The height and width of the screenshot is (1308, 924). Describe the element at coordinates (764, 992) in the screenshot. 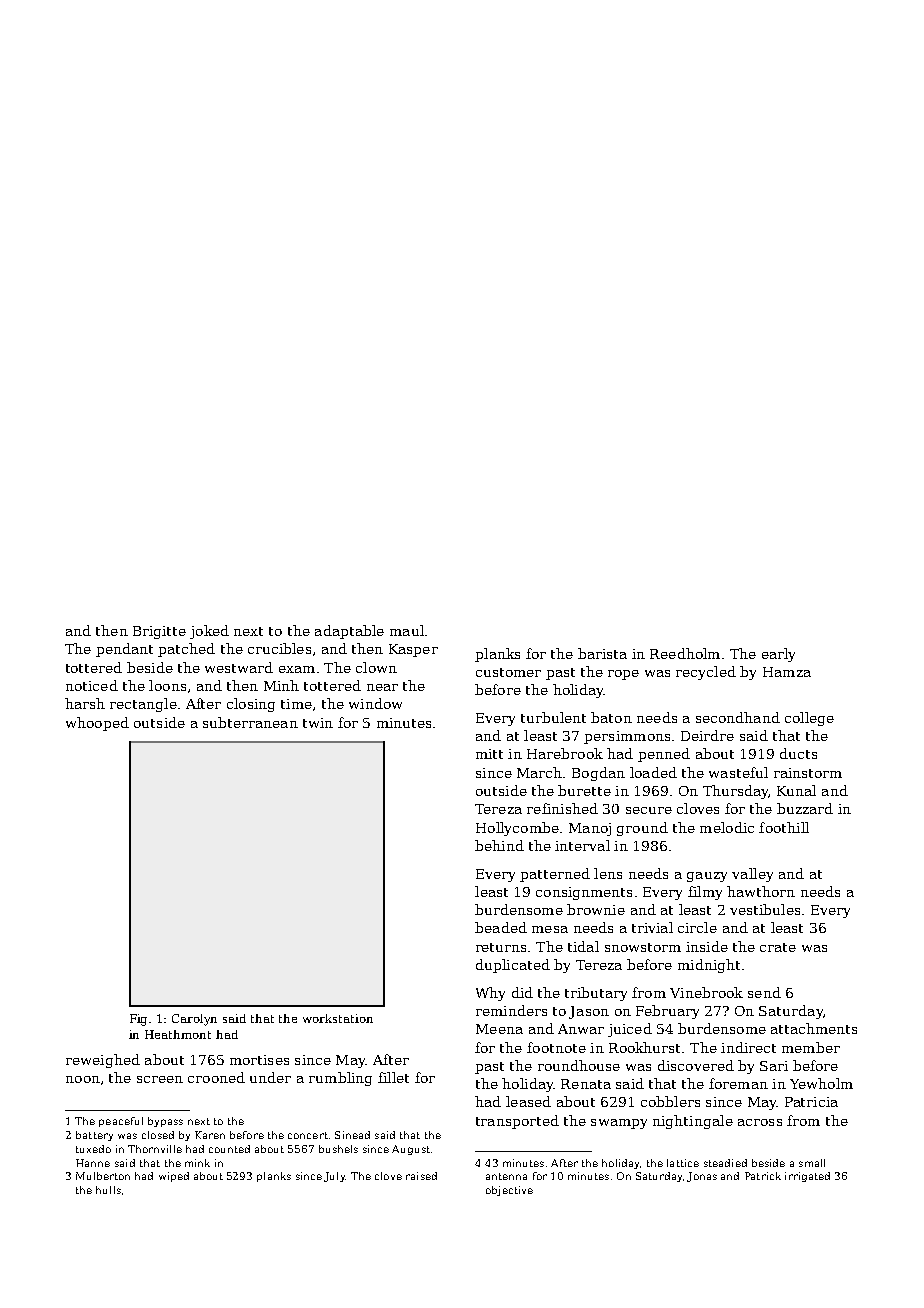

I see `send` at that location.
